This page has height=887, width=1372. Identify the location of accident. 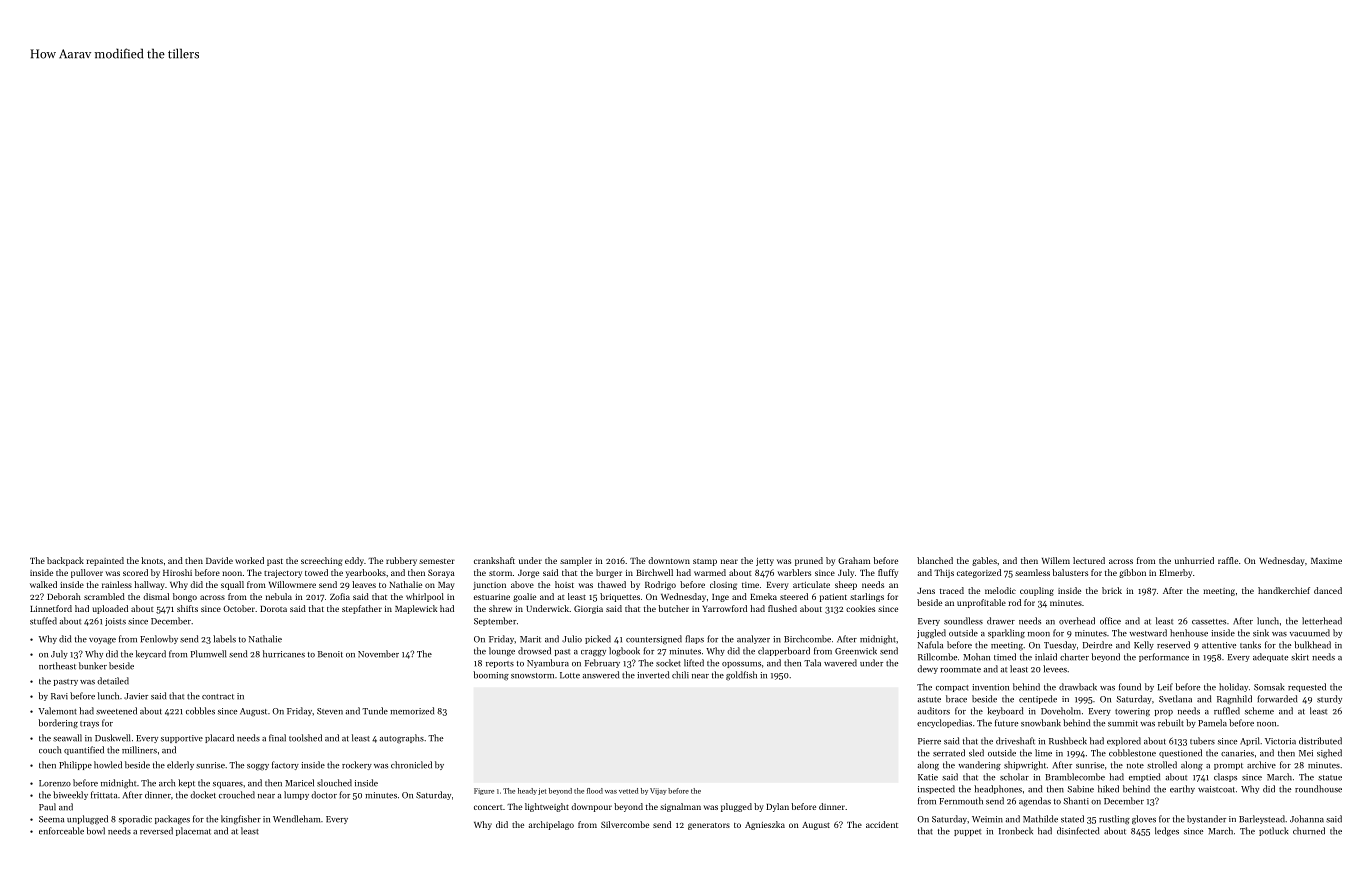
(882, 824).
